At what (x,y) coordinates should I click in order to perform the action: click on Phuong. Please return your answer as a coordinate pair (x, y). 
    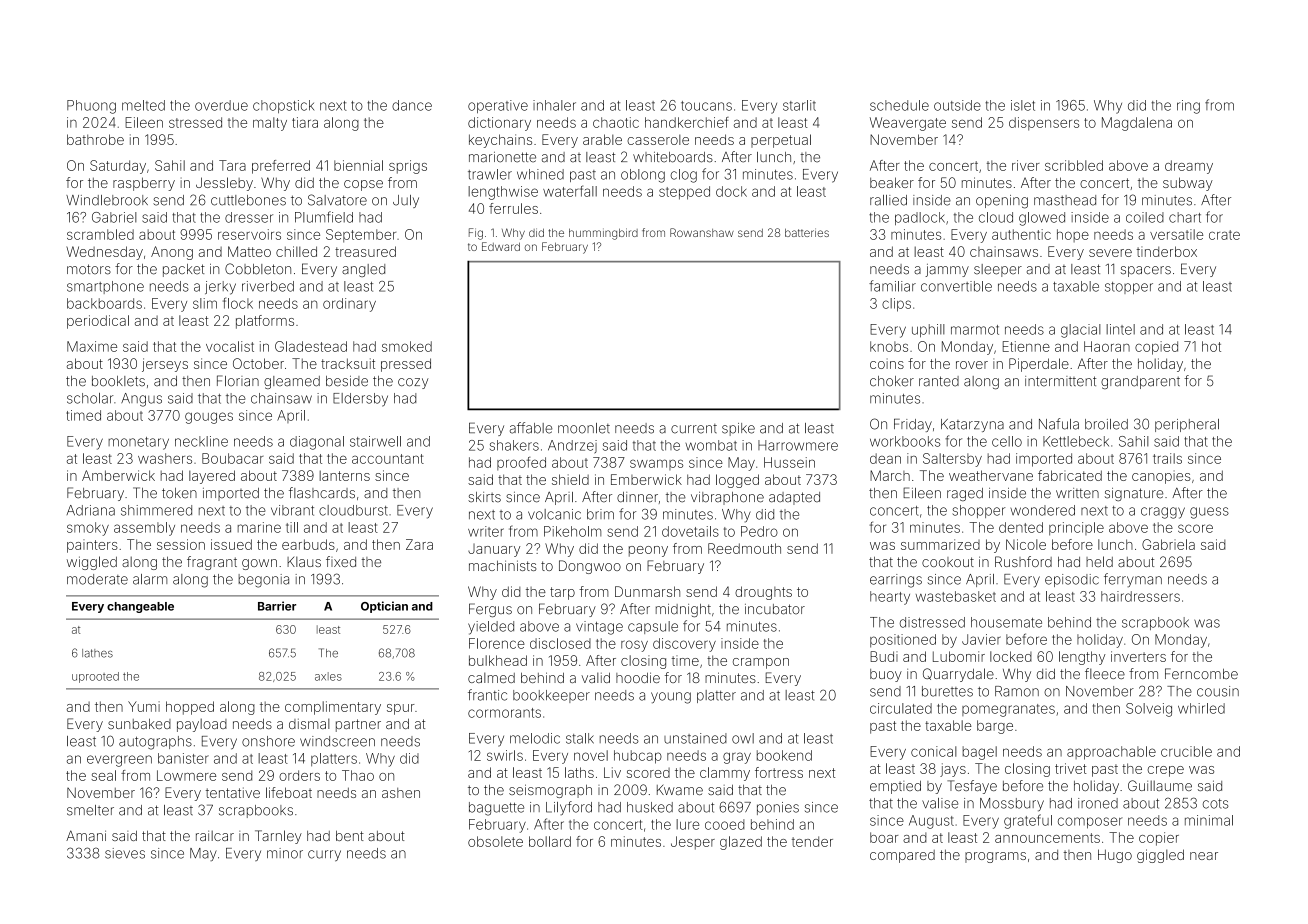
    Looking at the image, I should click on (91, 107).
